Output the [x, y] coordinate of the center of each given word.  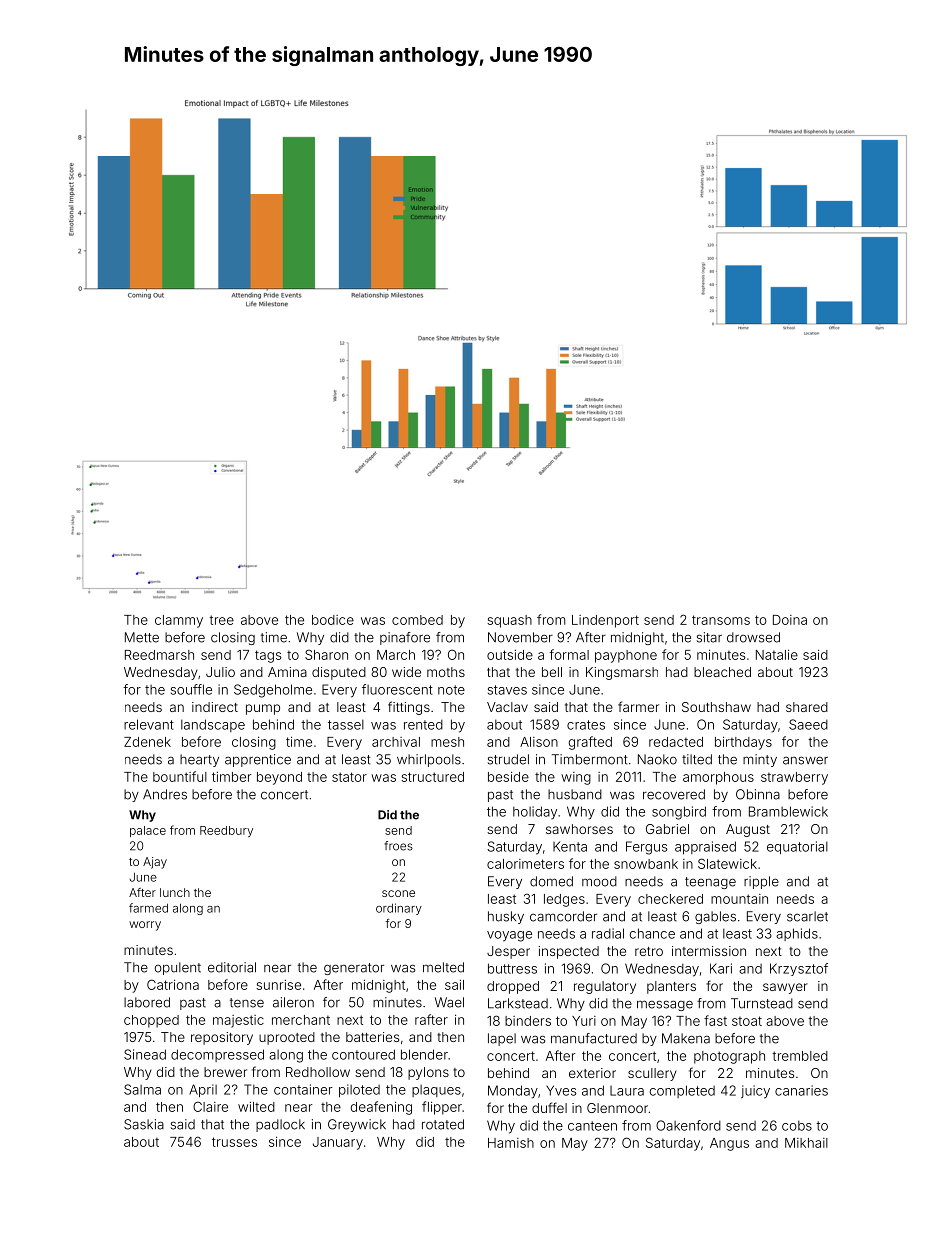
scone [398, 893]
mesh [447, 742]
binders [528, 1021]
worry [145, 926]
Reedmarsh [159, 655]
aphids [797, 934]
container [303, 1089]
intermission [709, 951]
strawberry [794, 778]
